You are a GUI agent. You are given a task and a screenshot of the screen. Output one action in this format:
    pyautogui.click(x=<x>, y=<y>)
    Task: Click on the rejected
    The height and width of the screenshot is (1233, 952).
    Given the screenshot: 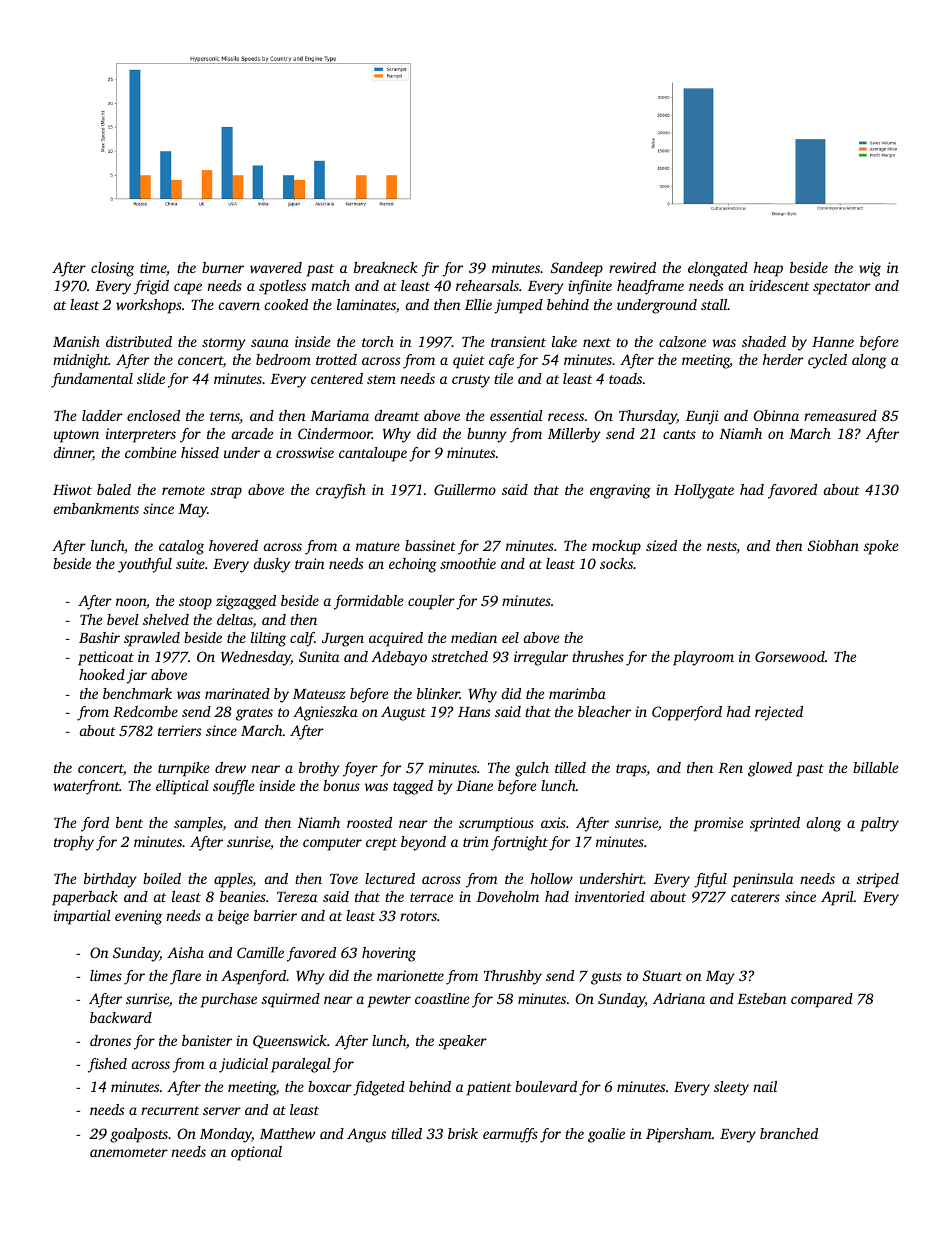 What is the action you would take?
    pyautogui.click(x=779, y=713)
